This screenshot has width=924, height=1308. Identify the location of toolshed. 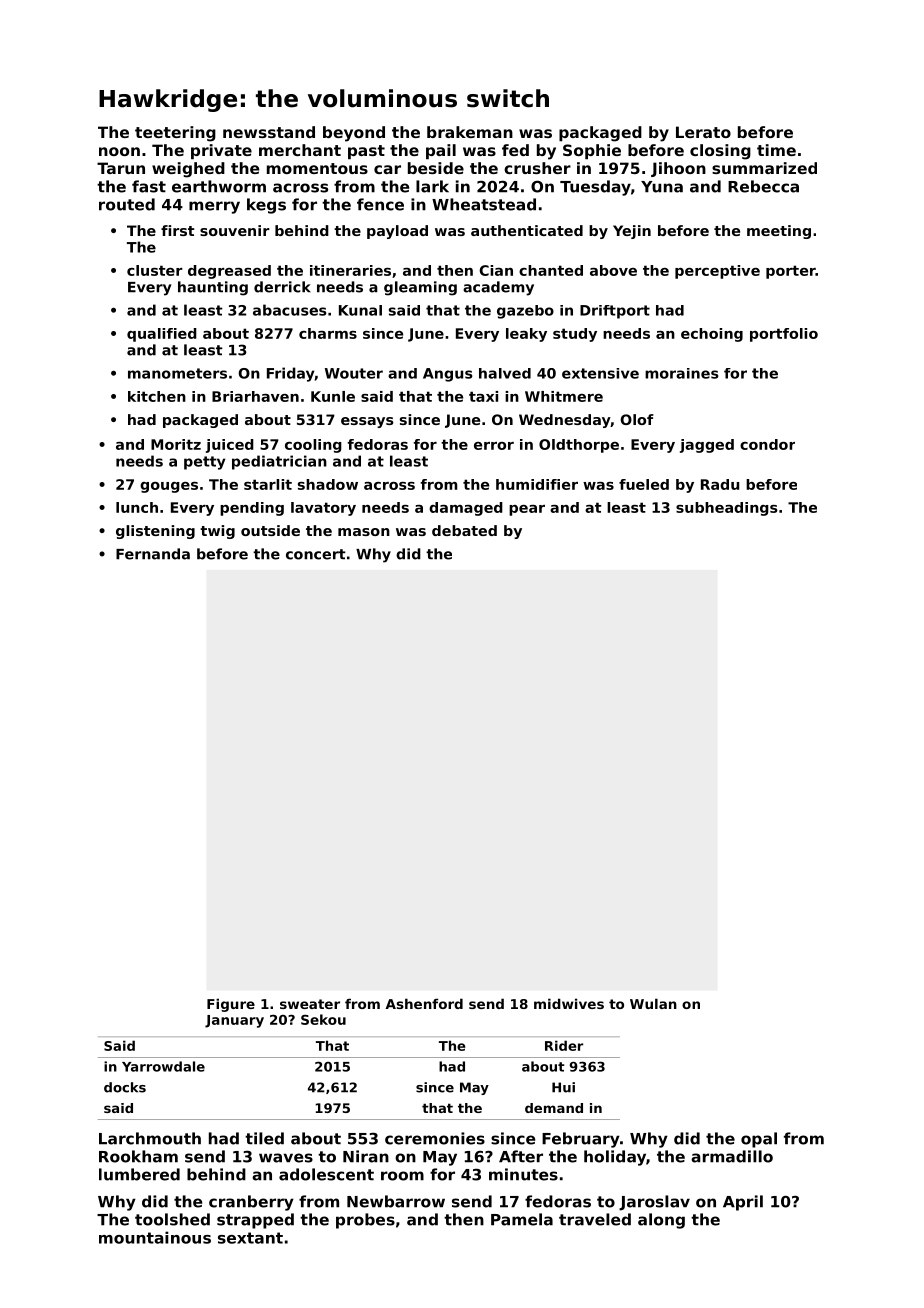
(172, 1219).
